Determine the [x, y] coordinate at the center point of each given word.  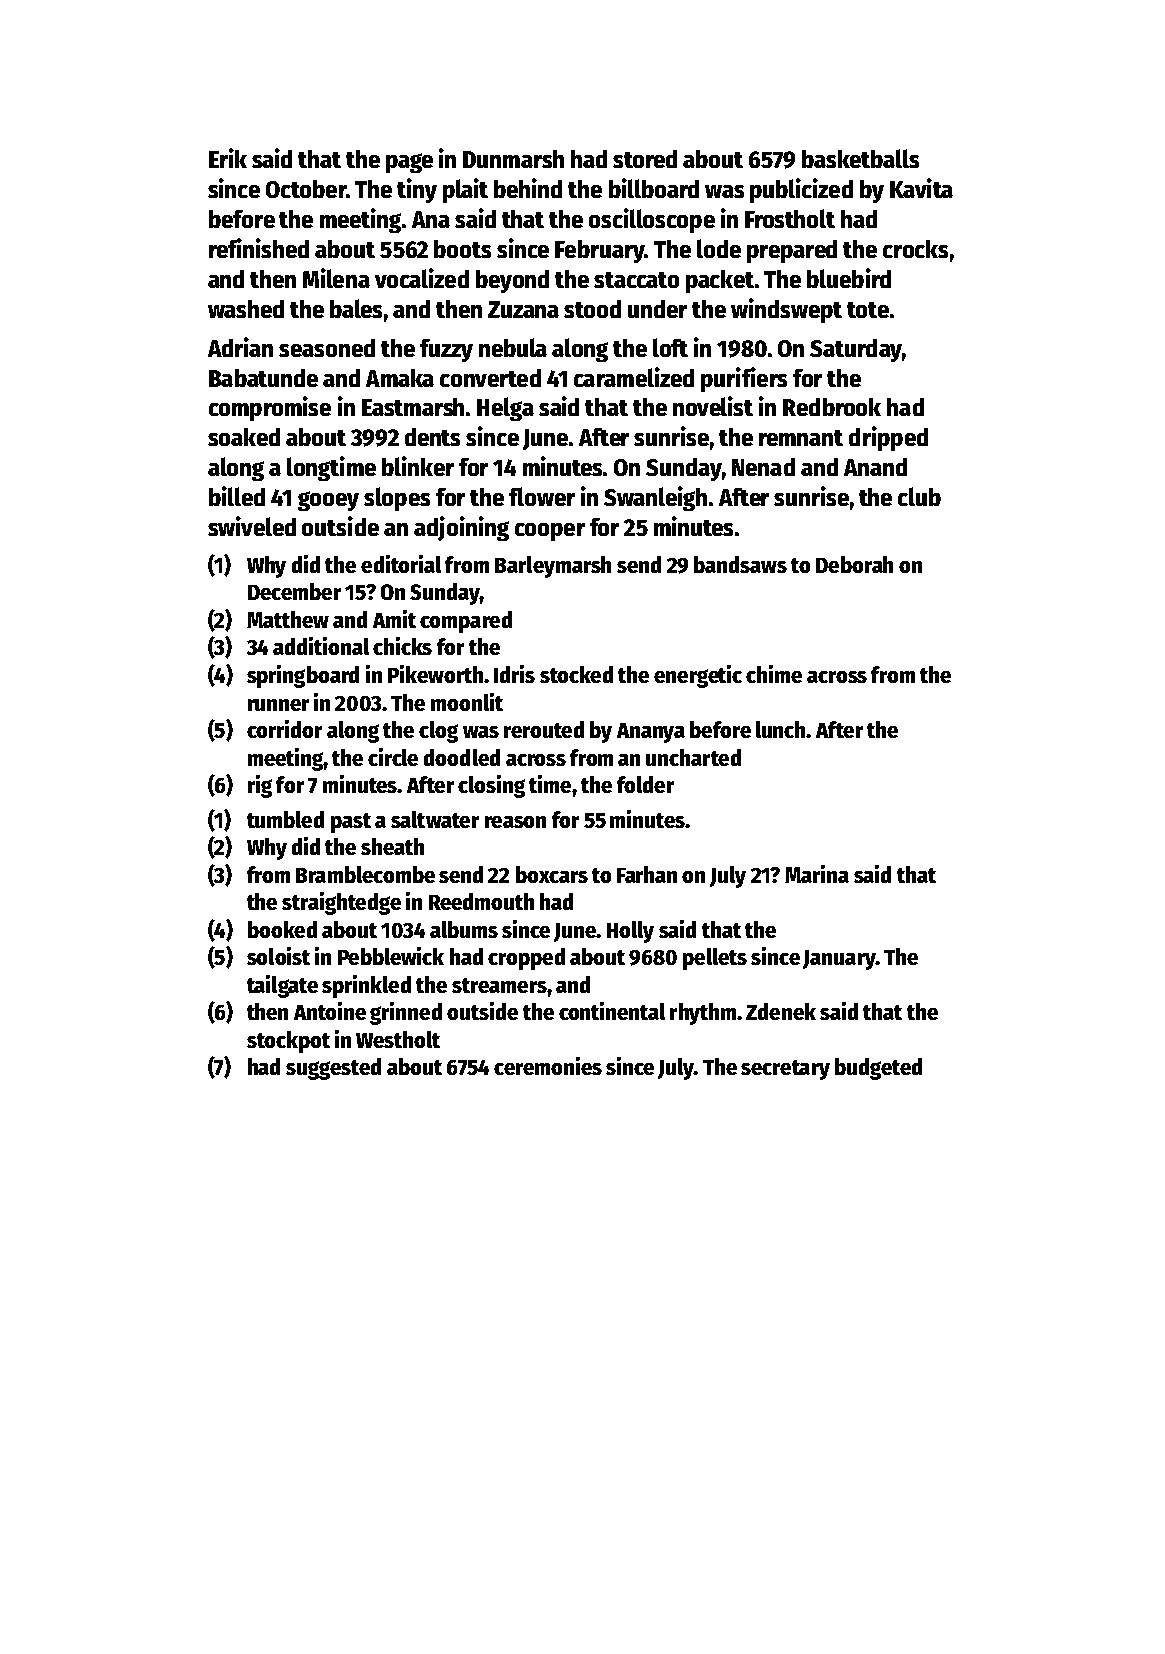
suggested [333, 1069]
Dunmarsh [513, 159]
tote [868, 310]
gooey [328, 501]
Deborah [854, 564]
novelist [713, 406]
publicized [801, 190]
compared [466, 622]
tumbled [285, 819]
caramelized [634, 377]
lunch [780, 729]
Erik [228, 158]
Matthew [288, 619]
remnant [801, 438]
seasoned [327, 348]
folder [645, 784]
